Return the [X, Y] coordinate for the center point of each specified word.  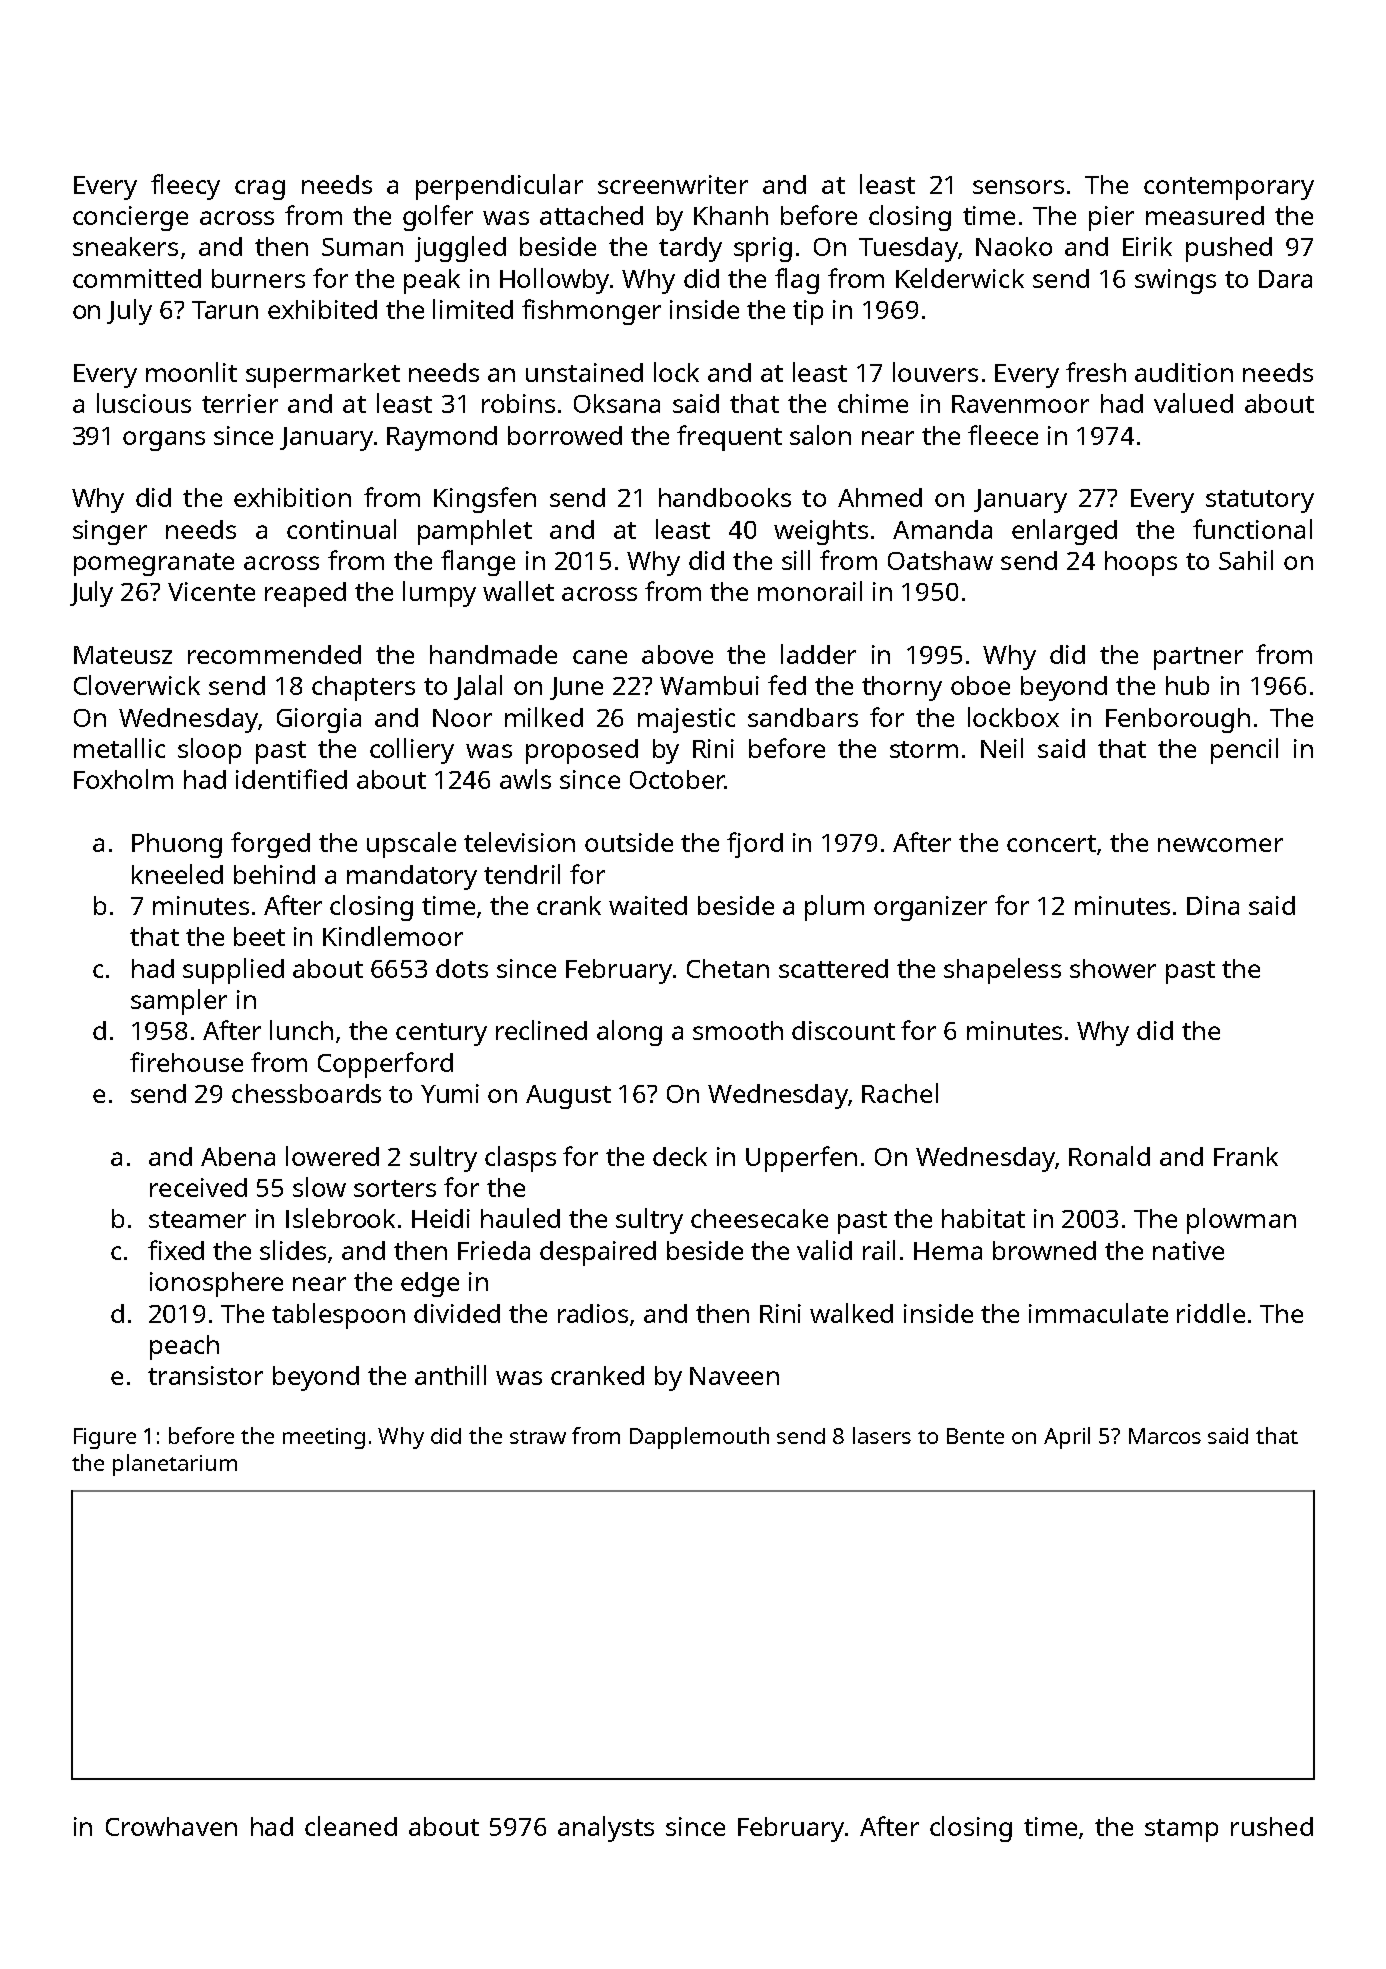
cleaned [351, 1826]
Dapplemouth [699, 1438]
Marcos [1165, 1436]
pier [1111, 218]
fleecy [185, 187]
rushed [1272, 1826]
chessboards [306, 1093]
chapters [363, 688]
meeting [324, 1438]
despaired [598, 1253]
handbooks [725, 497]
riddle [1211, 1313]
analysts [606, 1829]
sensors [1018, 187]
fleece [1003, 435]
